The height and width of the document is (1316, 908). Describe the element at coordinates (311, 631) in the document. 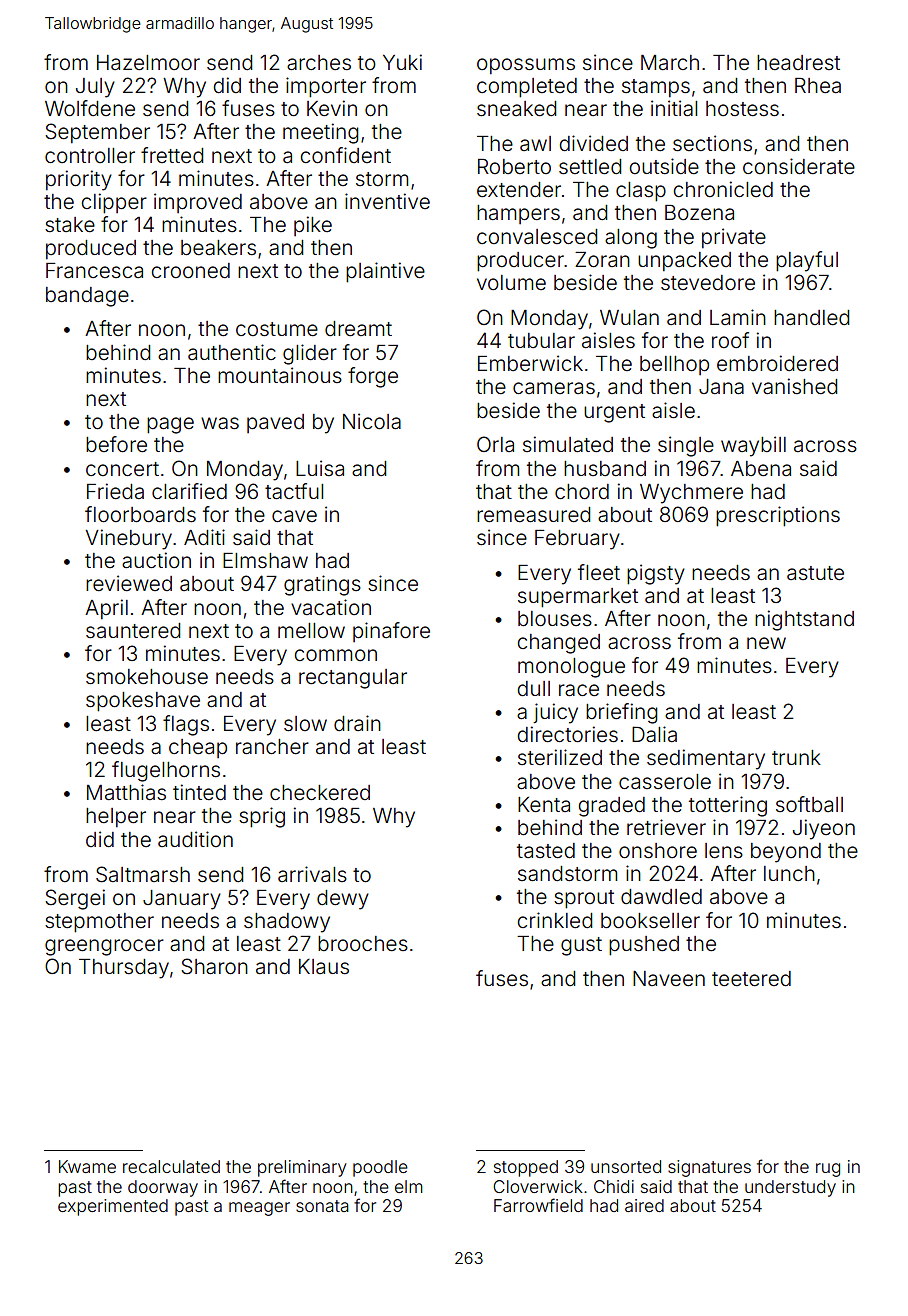

I see `mellow` at that location.
